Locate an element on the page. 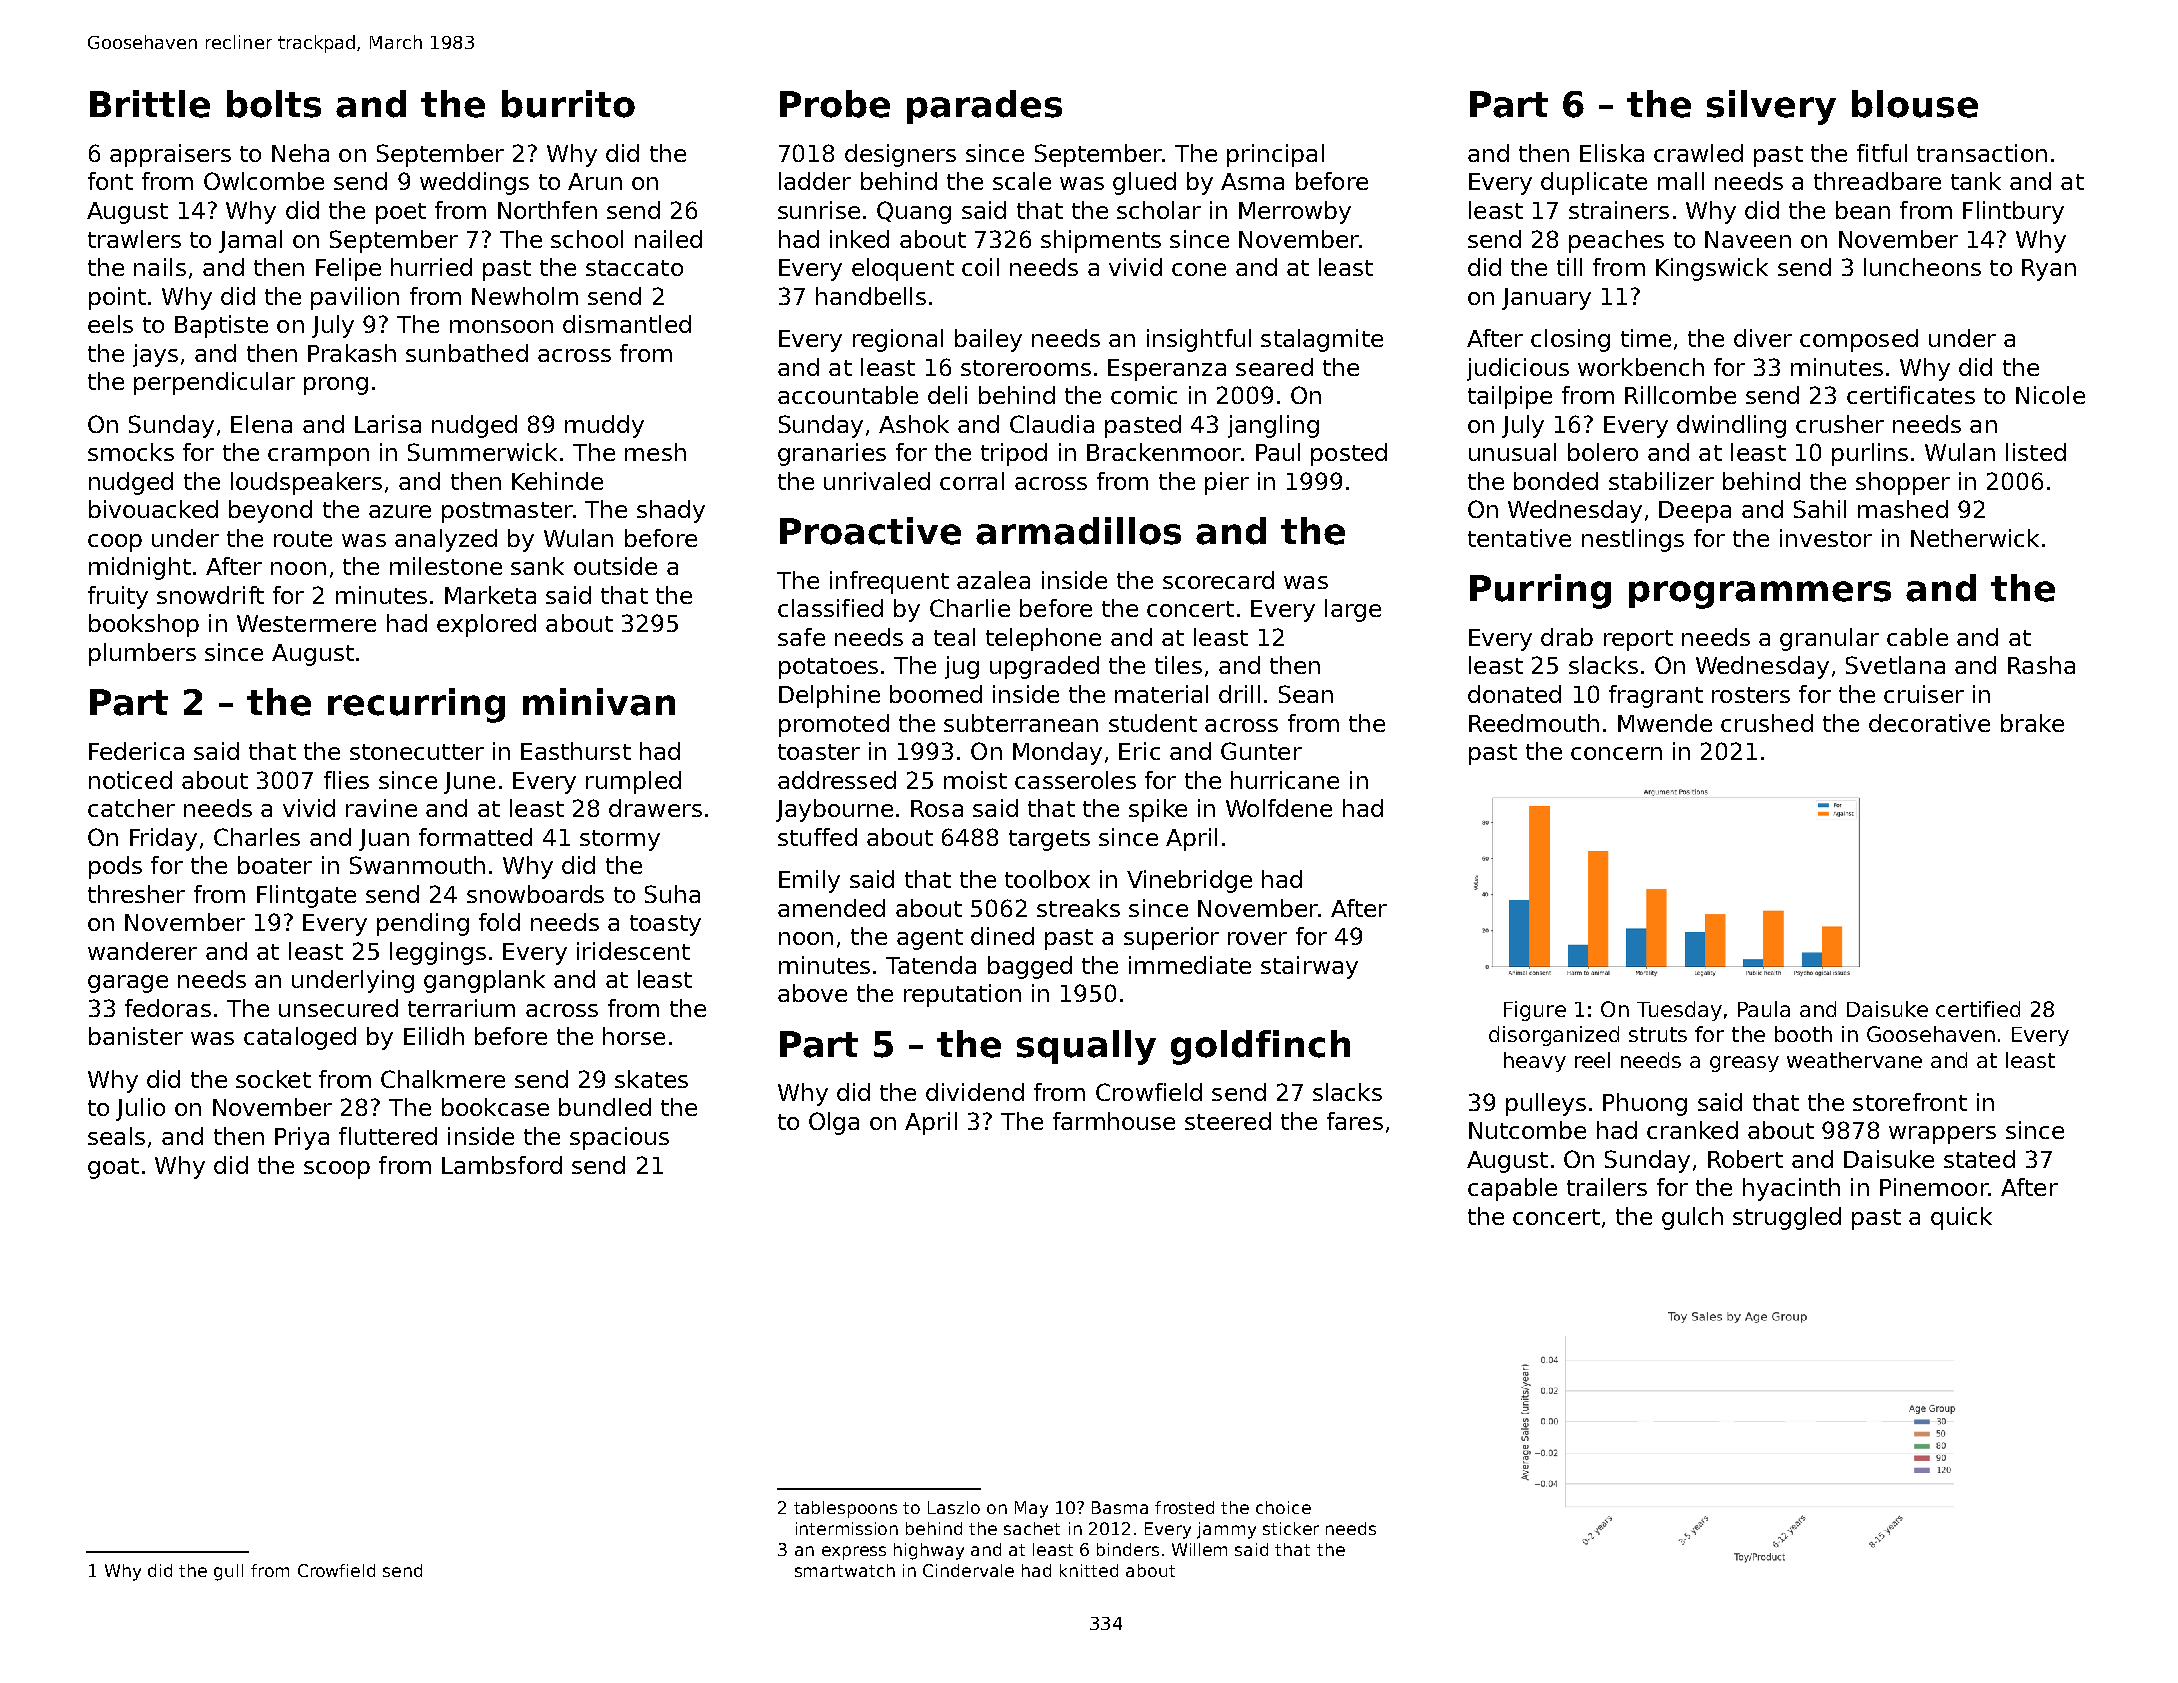 Image resolution: width=2178 pixels, height=1683 pixels. Ryan is located at coordinates (2049, 270).
